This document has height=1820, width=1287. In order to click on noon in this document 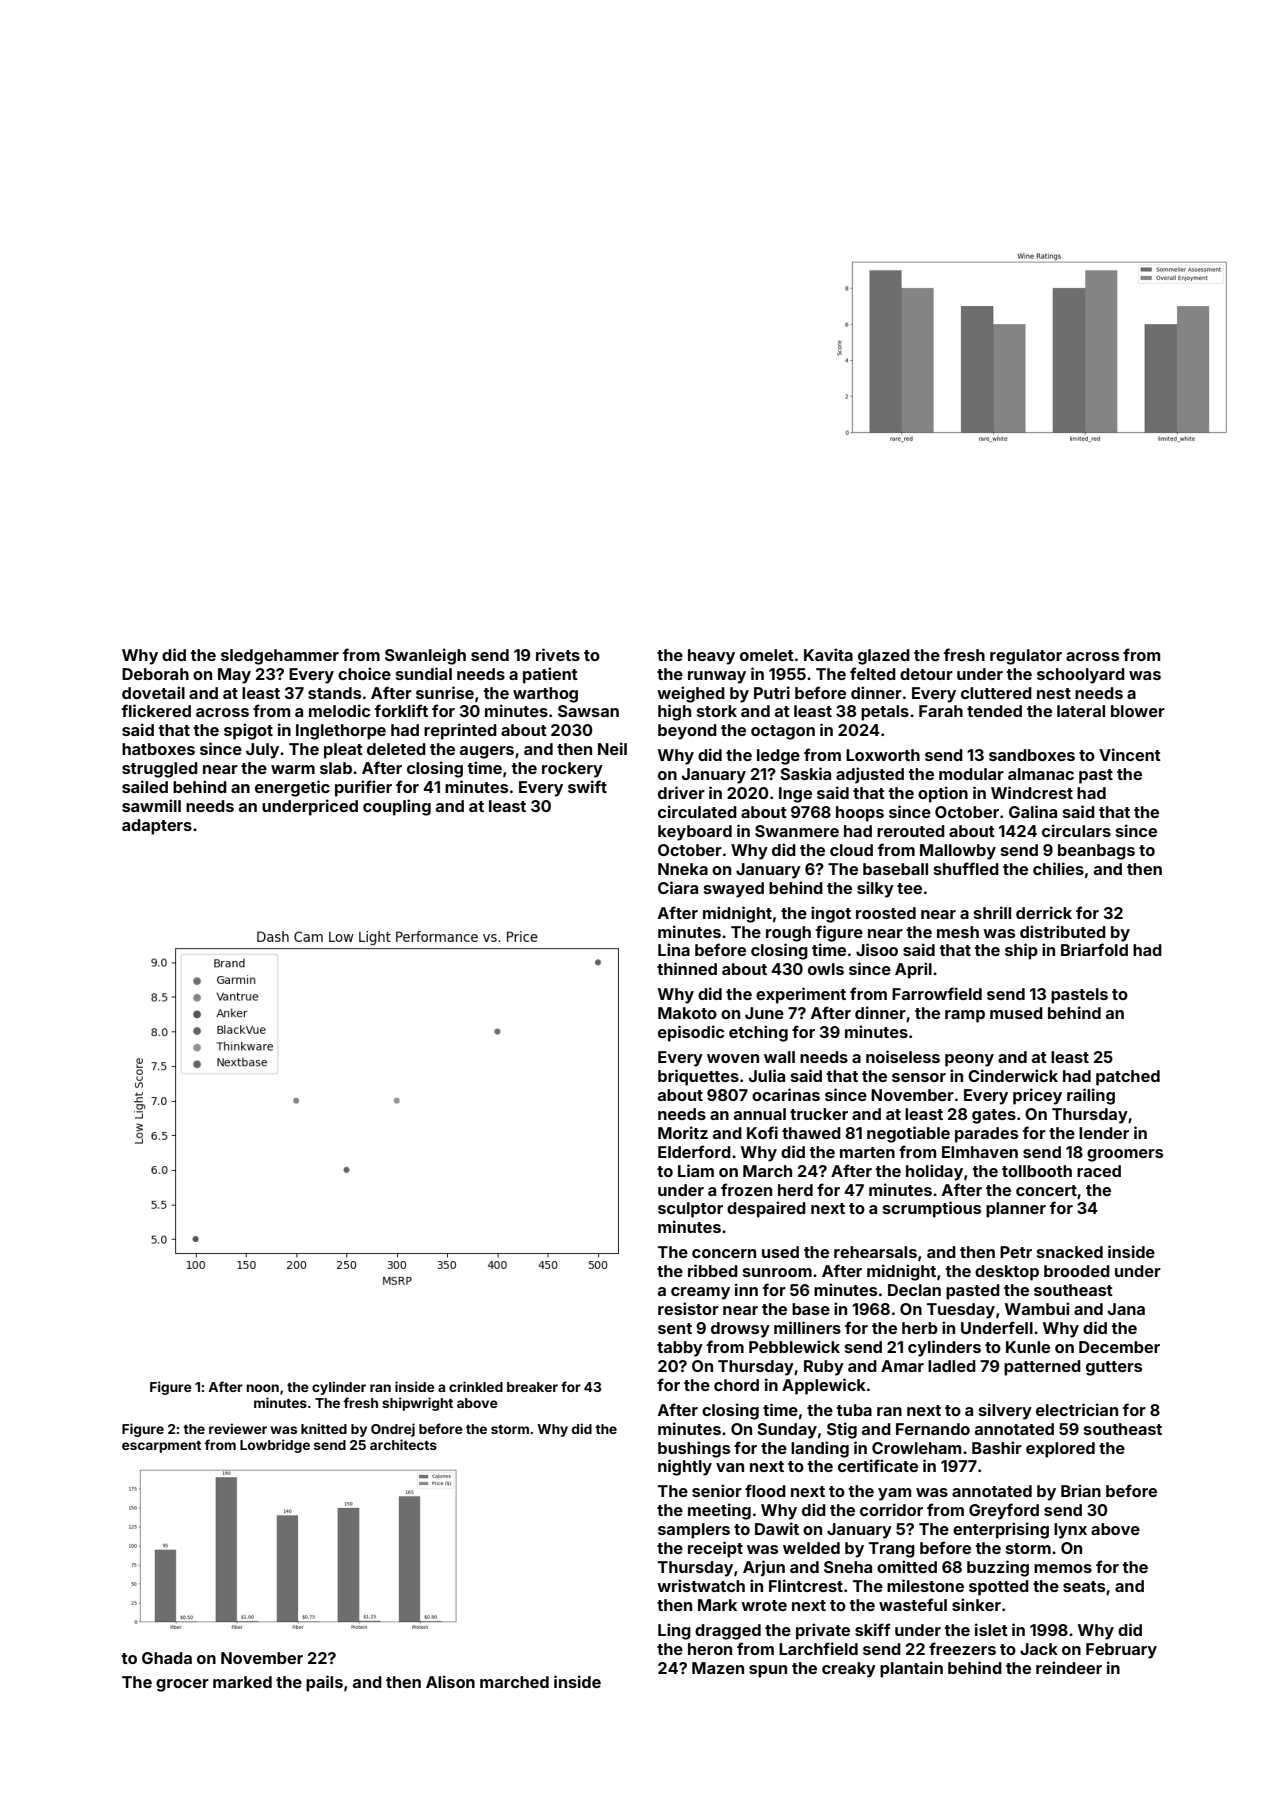, I will do `click(263, 1388)`.
